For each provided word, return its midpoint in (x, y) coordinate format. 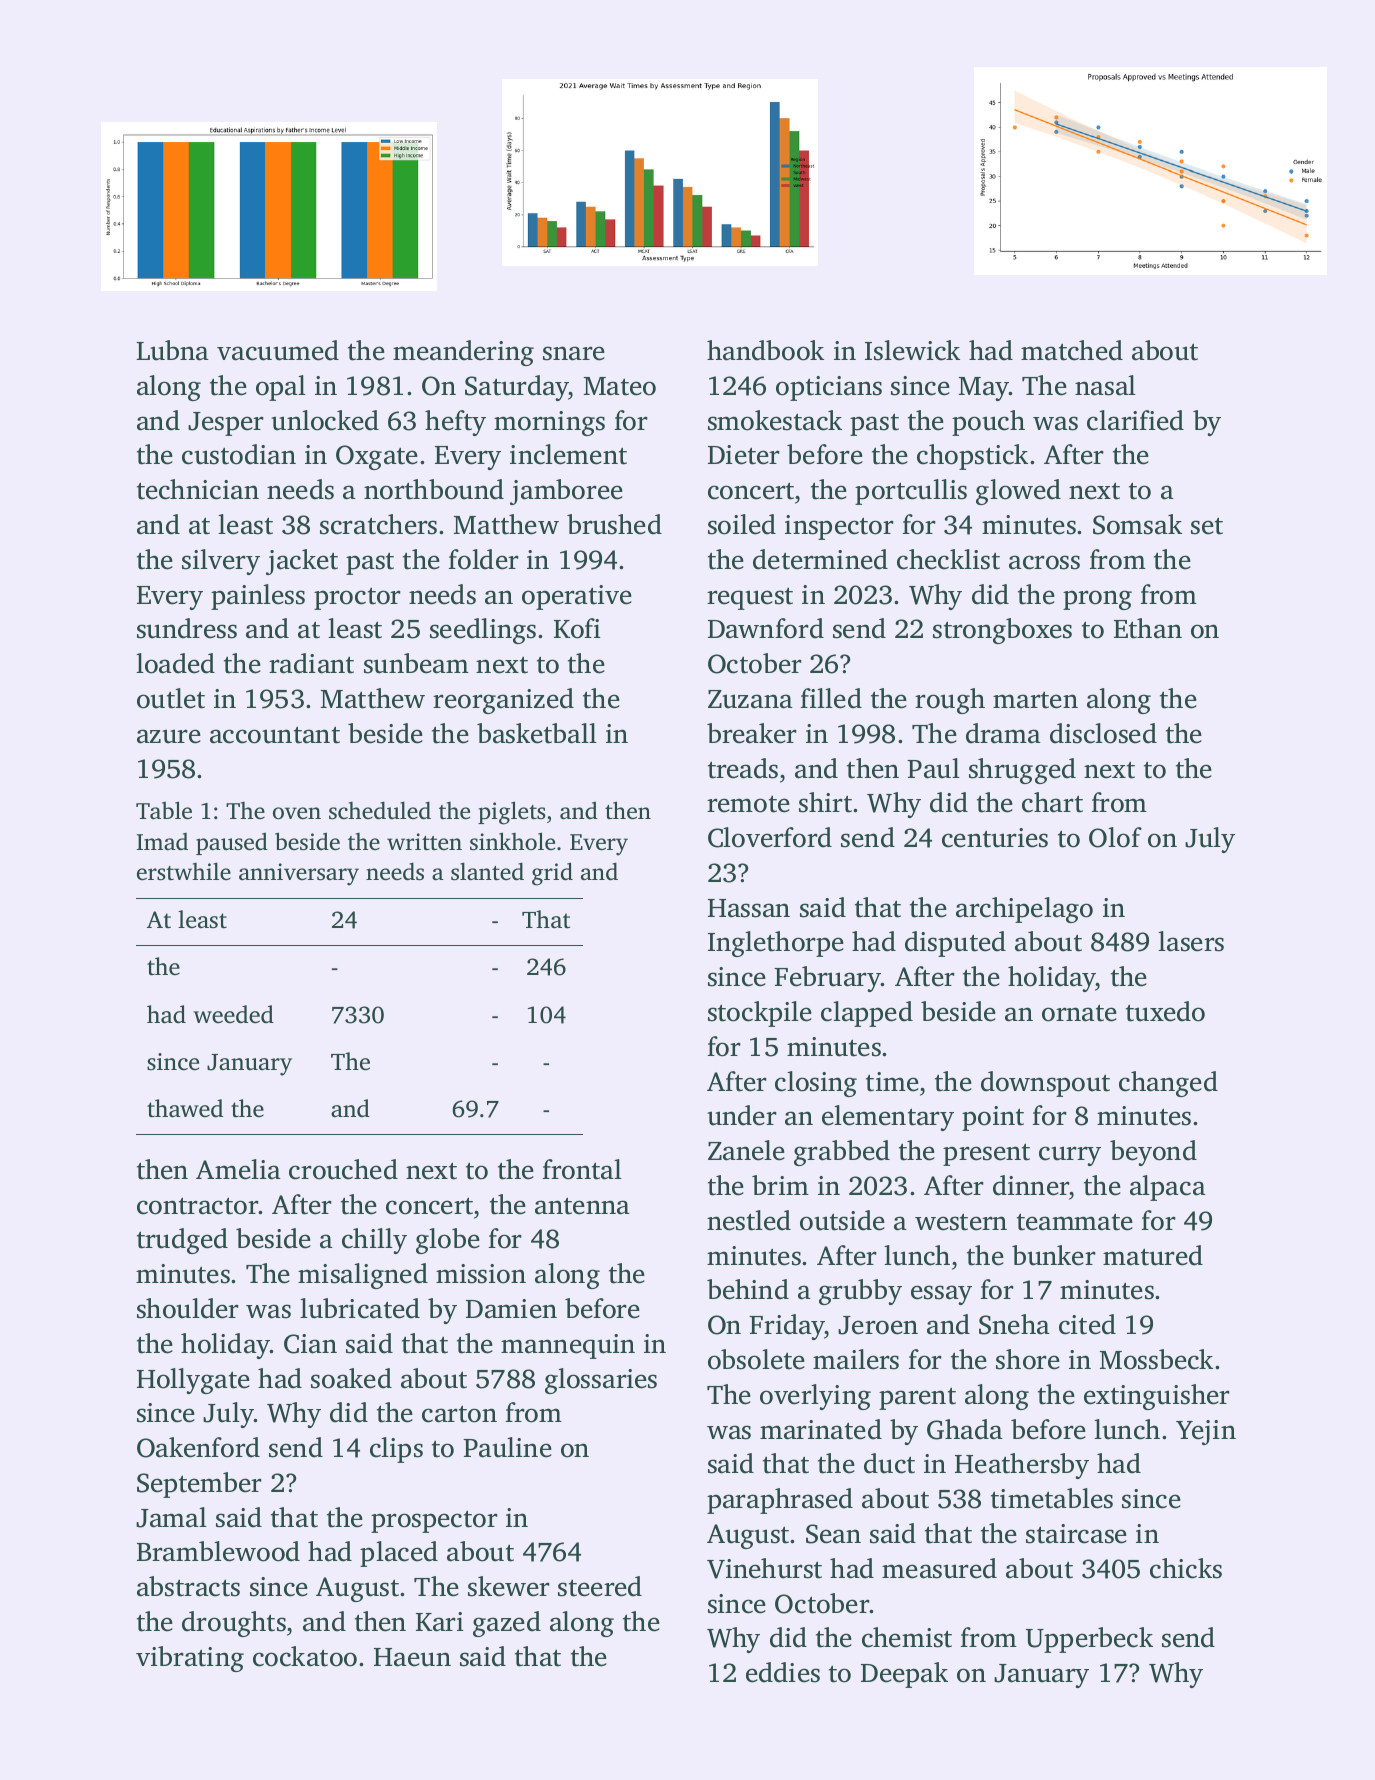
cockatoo (305, 1656)
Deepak (904, 1675)
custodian (239, 454)
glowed (1018, 492)
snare (574, 353)
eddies (783, 1672)
